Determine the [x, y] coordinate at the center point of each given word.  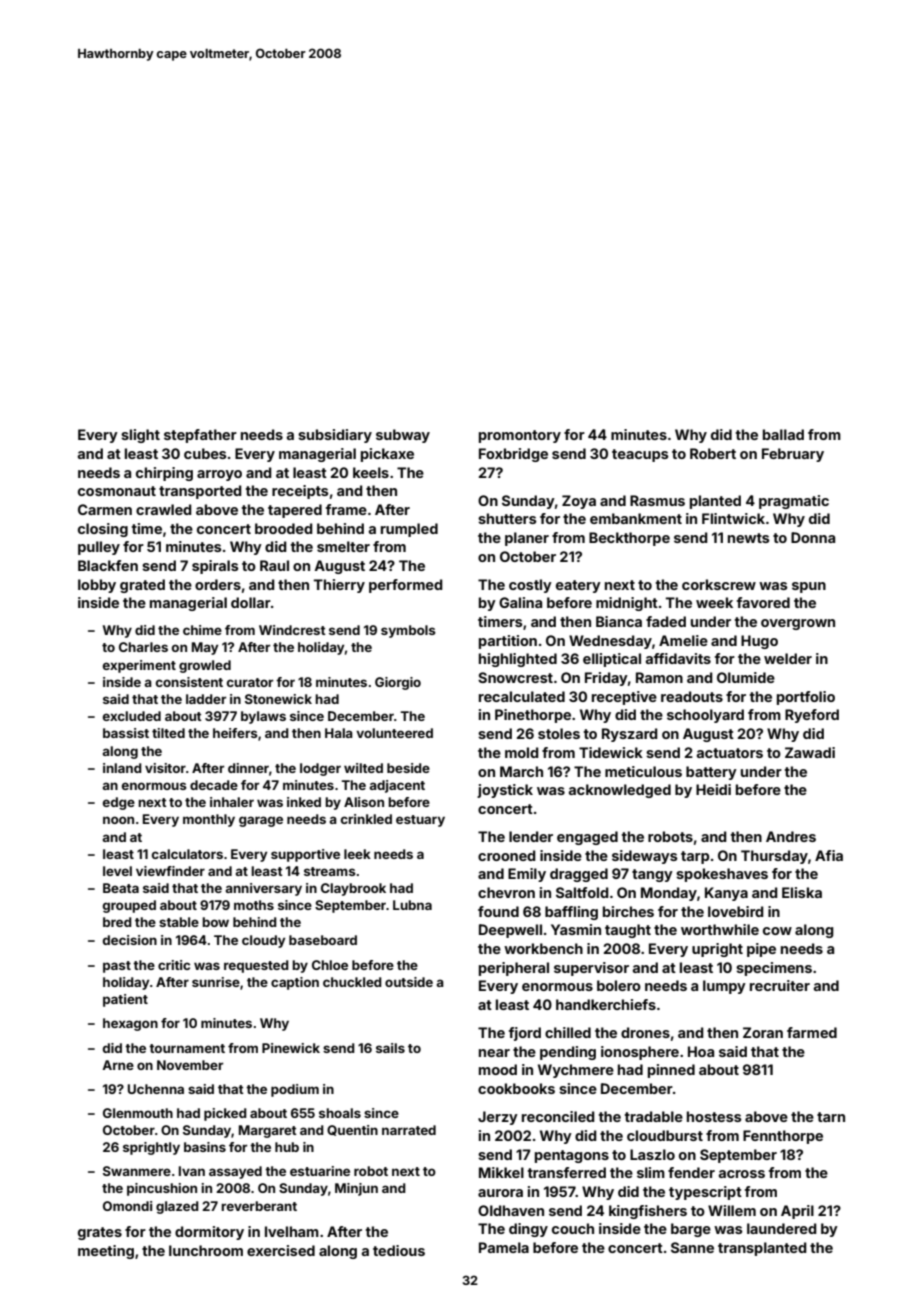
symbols [408, 631]
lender [531, 836]
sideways [645, 857]
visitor [165, 768]
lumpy [724, 987]
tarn [831, 1117]
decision [130, 940]
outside [409, 982]
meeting [106, 1252]
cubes [205, 453]
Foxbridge [513, 455]
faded [666, 621]
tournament [187, 1048]
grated [142, 586]
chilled [568, 1032]
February [793, 455]
